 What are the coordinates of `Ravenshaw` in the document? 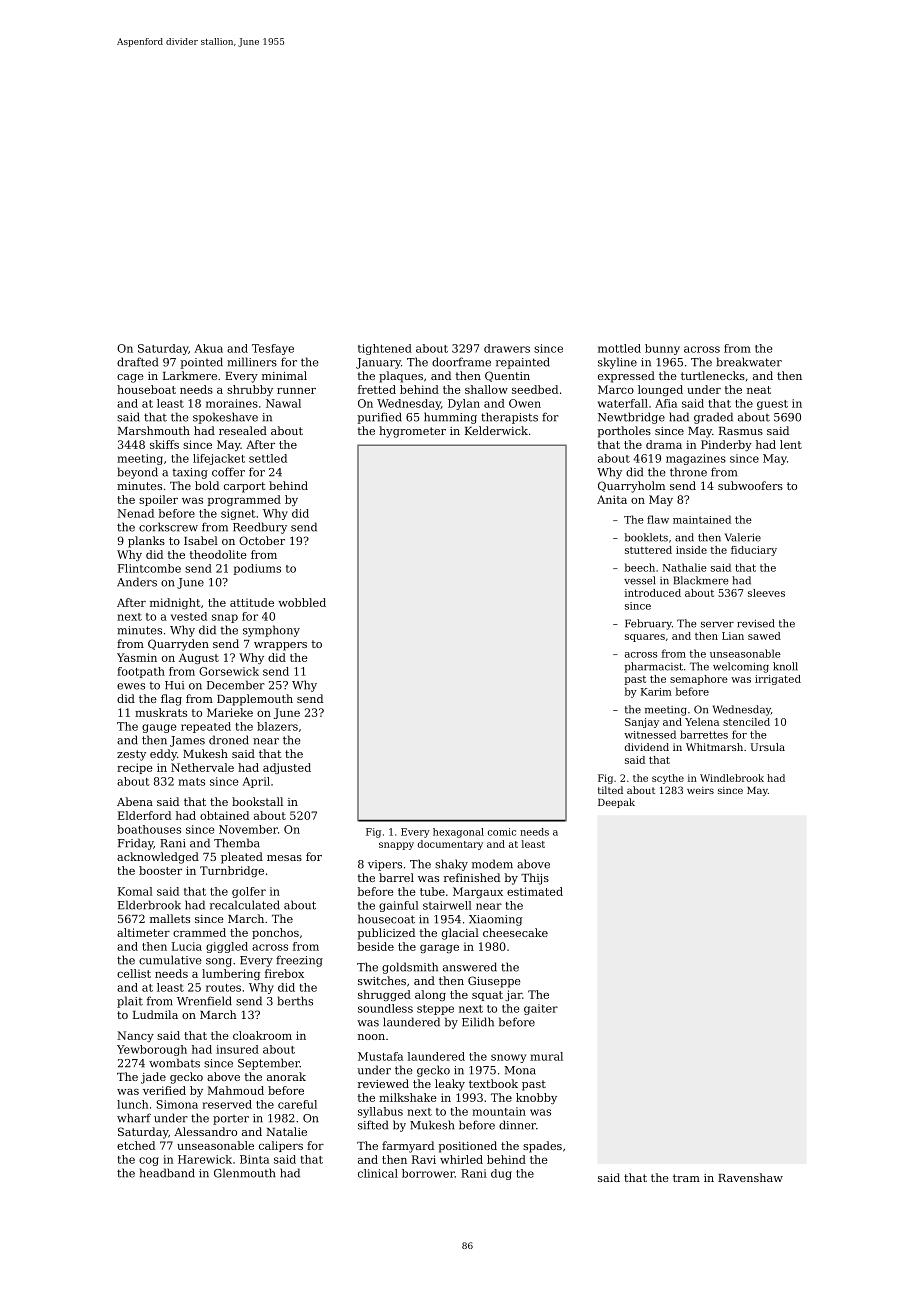 It's located at (750, 1177).
